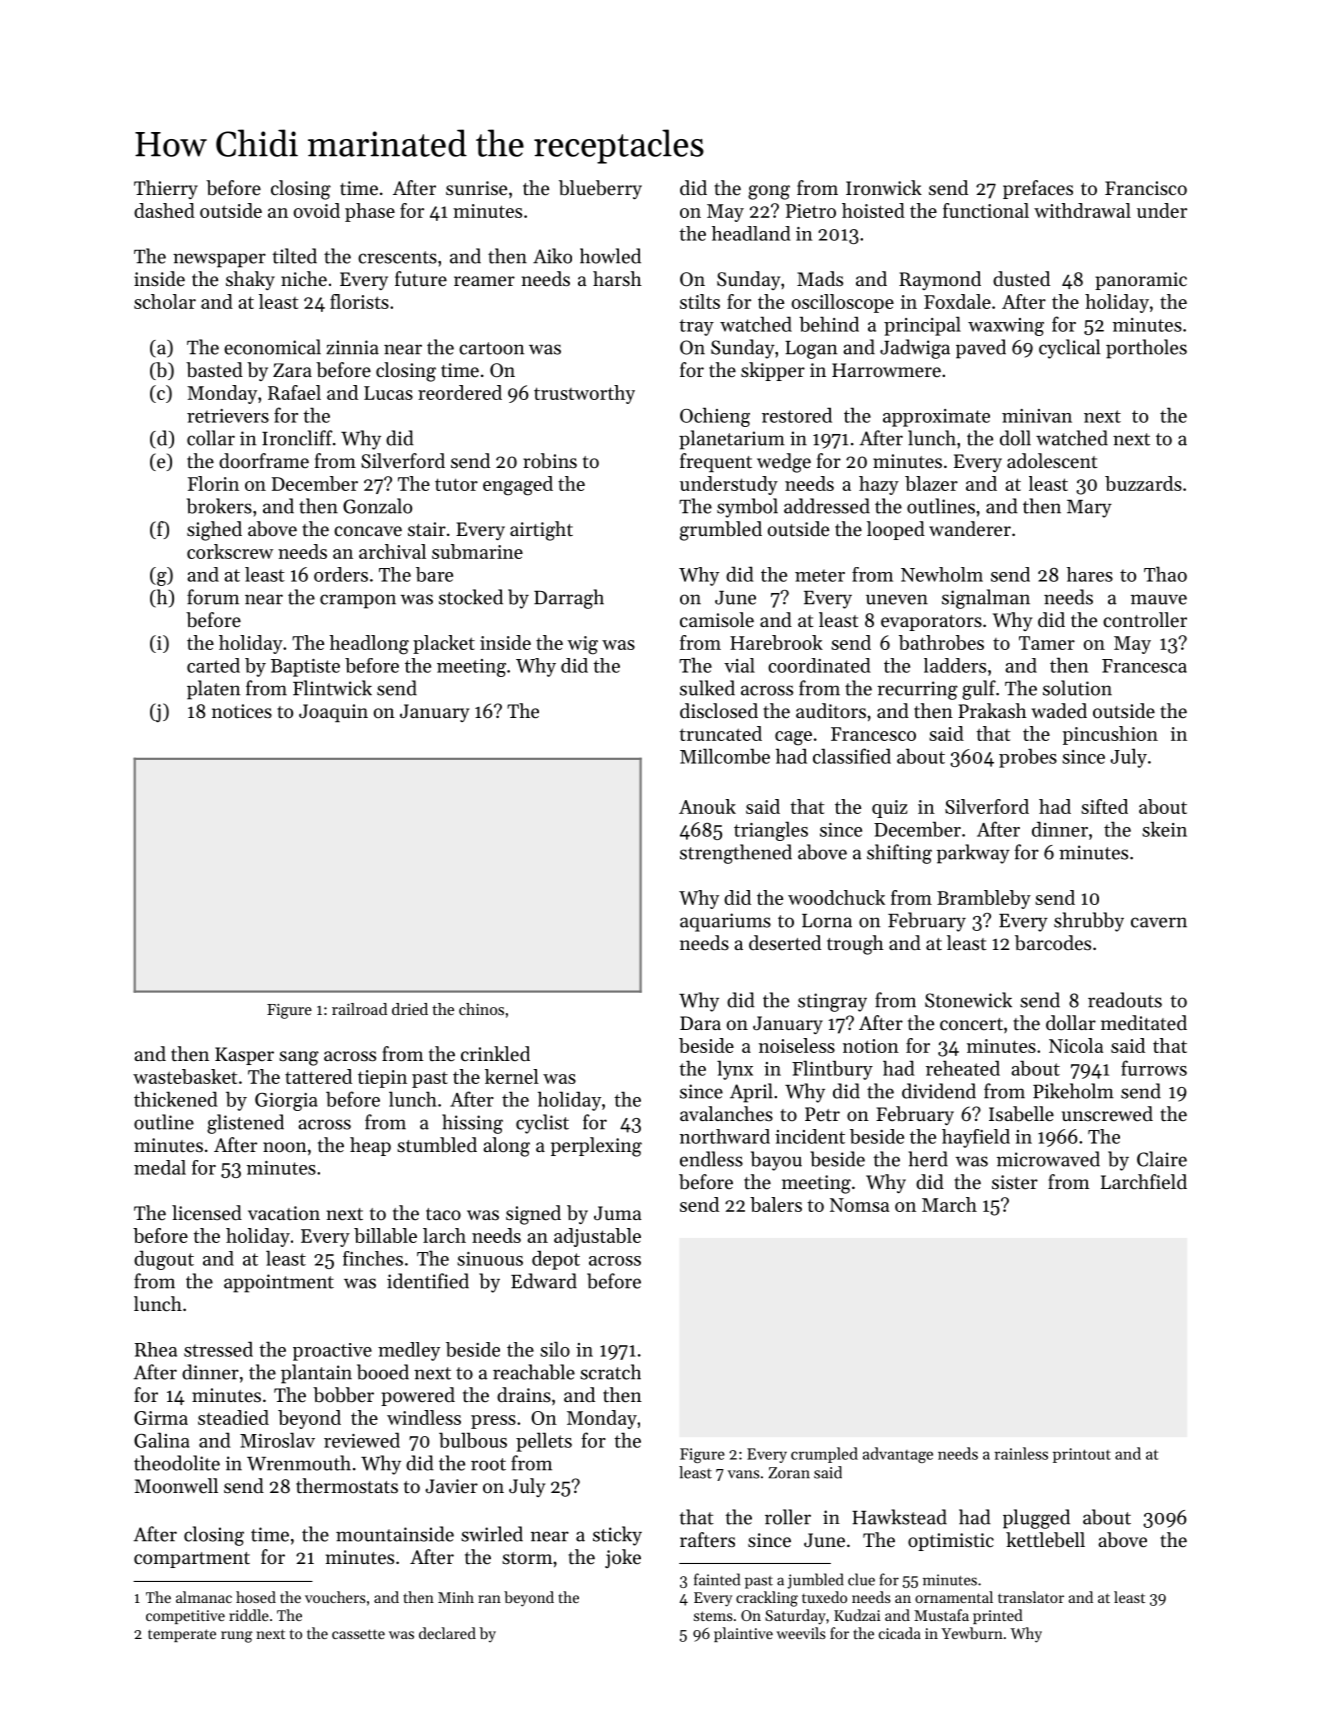  Describe the element at coordinates (707, 806) in the screenshot. I see `Anouk` at that location.
